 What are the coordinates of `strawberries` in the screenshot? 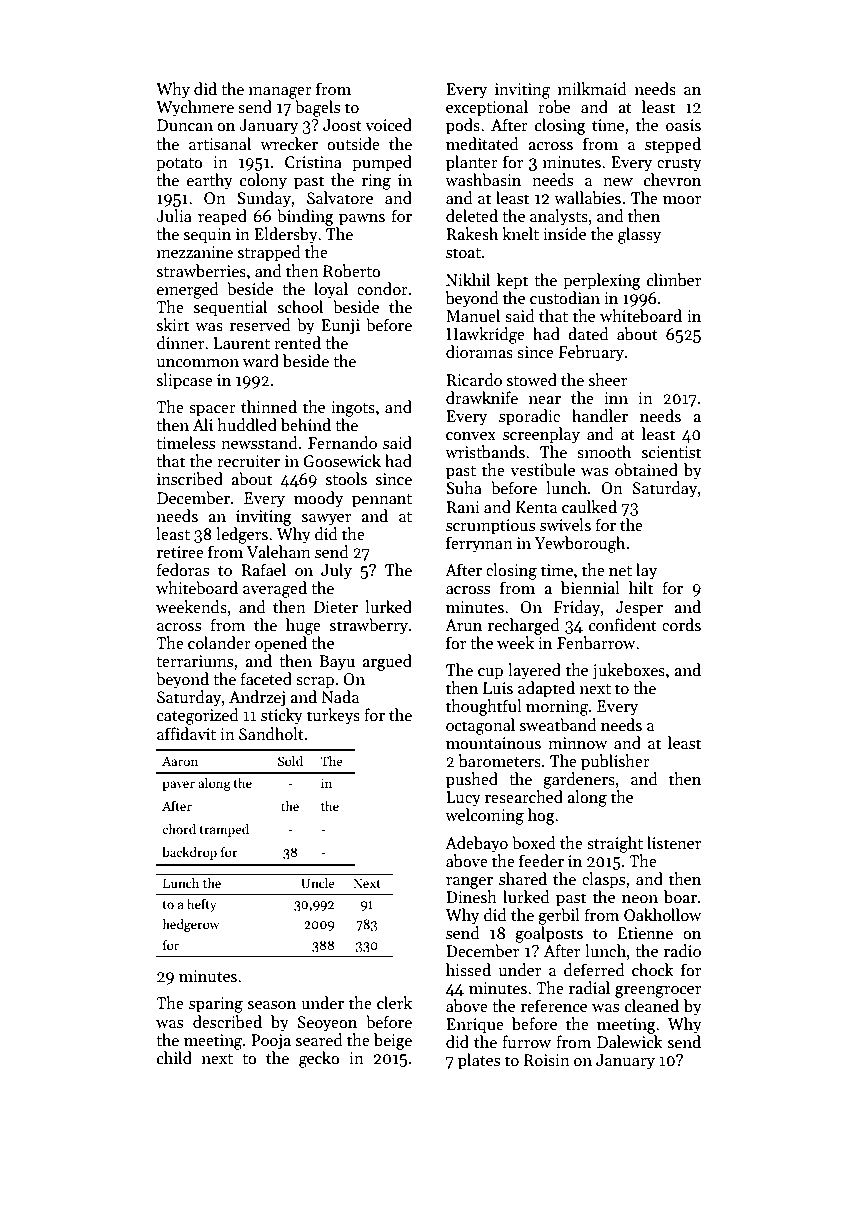 It's located at (201, 271).
